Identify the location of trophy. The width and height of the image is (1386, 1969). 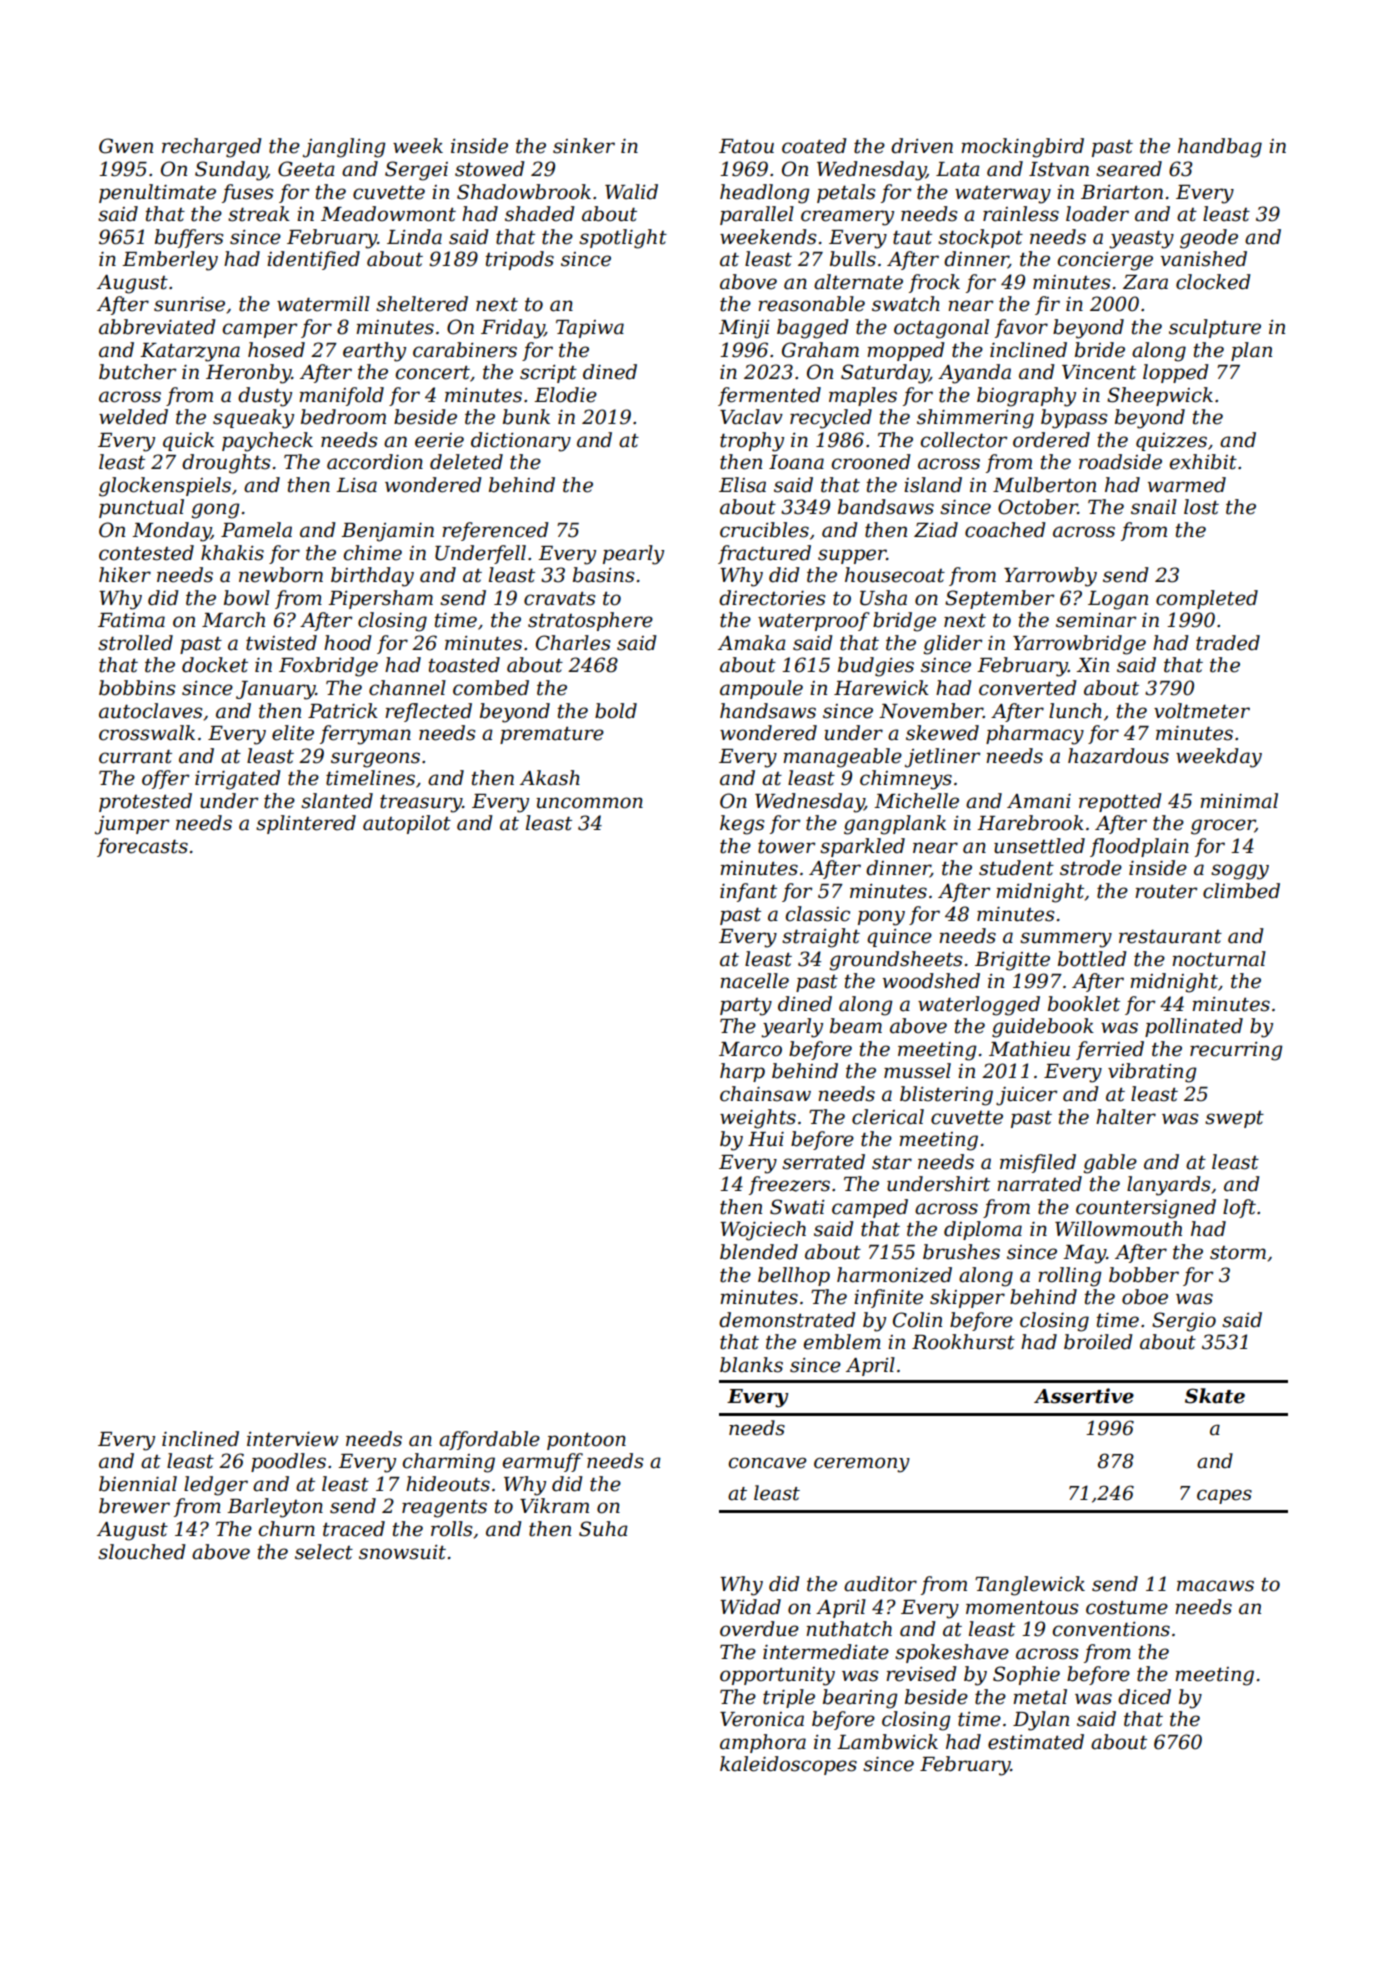
(752, 442).
